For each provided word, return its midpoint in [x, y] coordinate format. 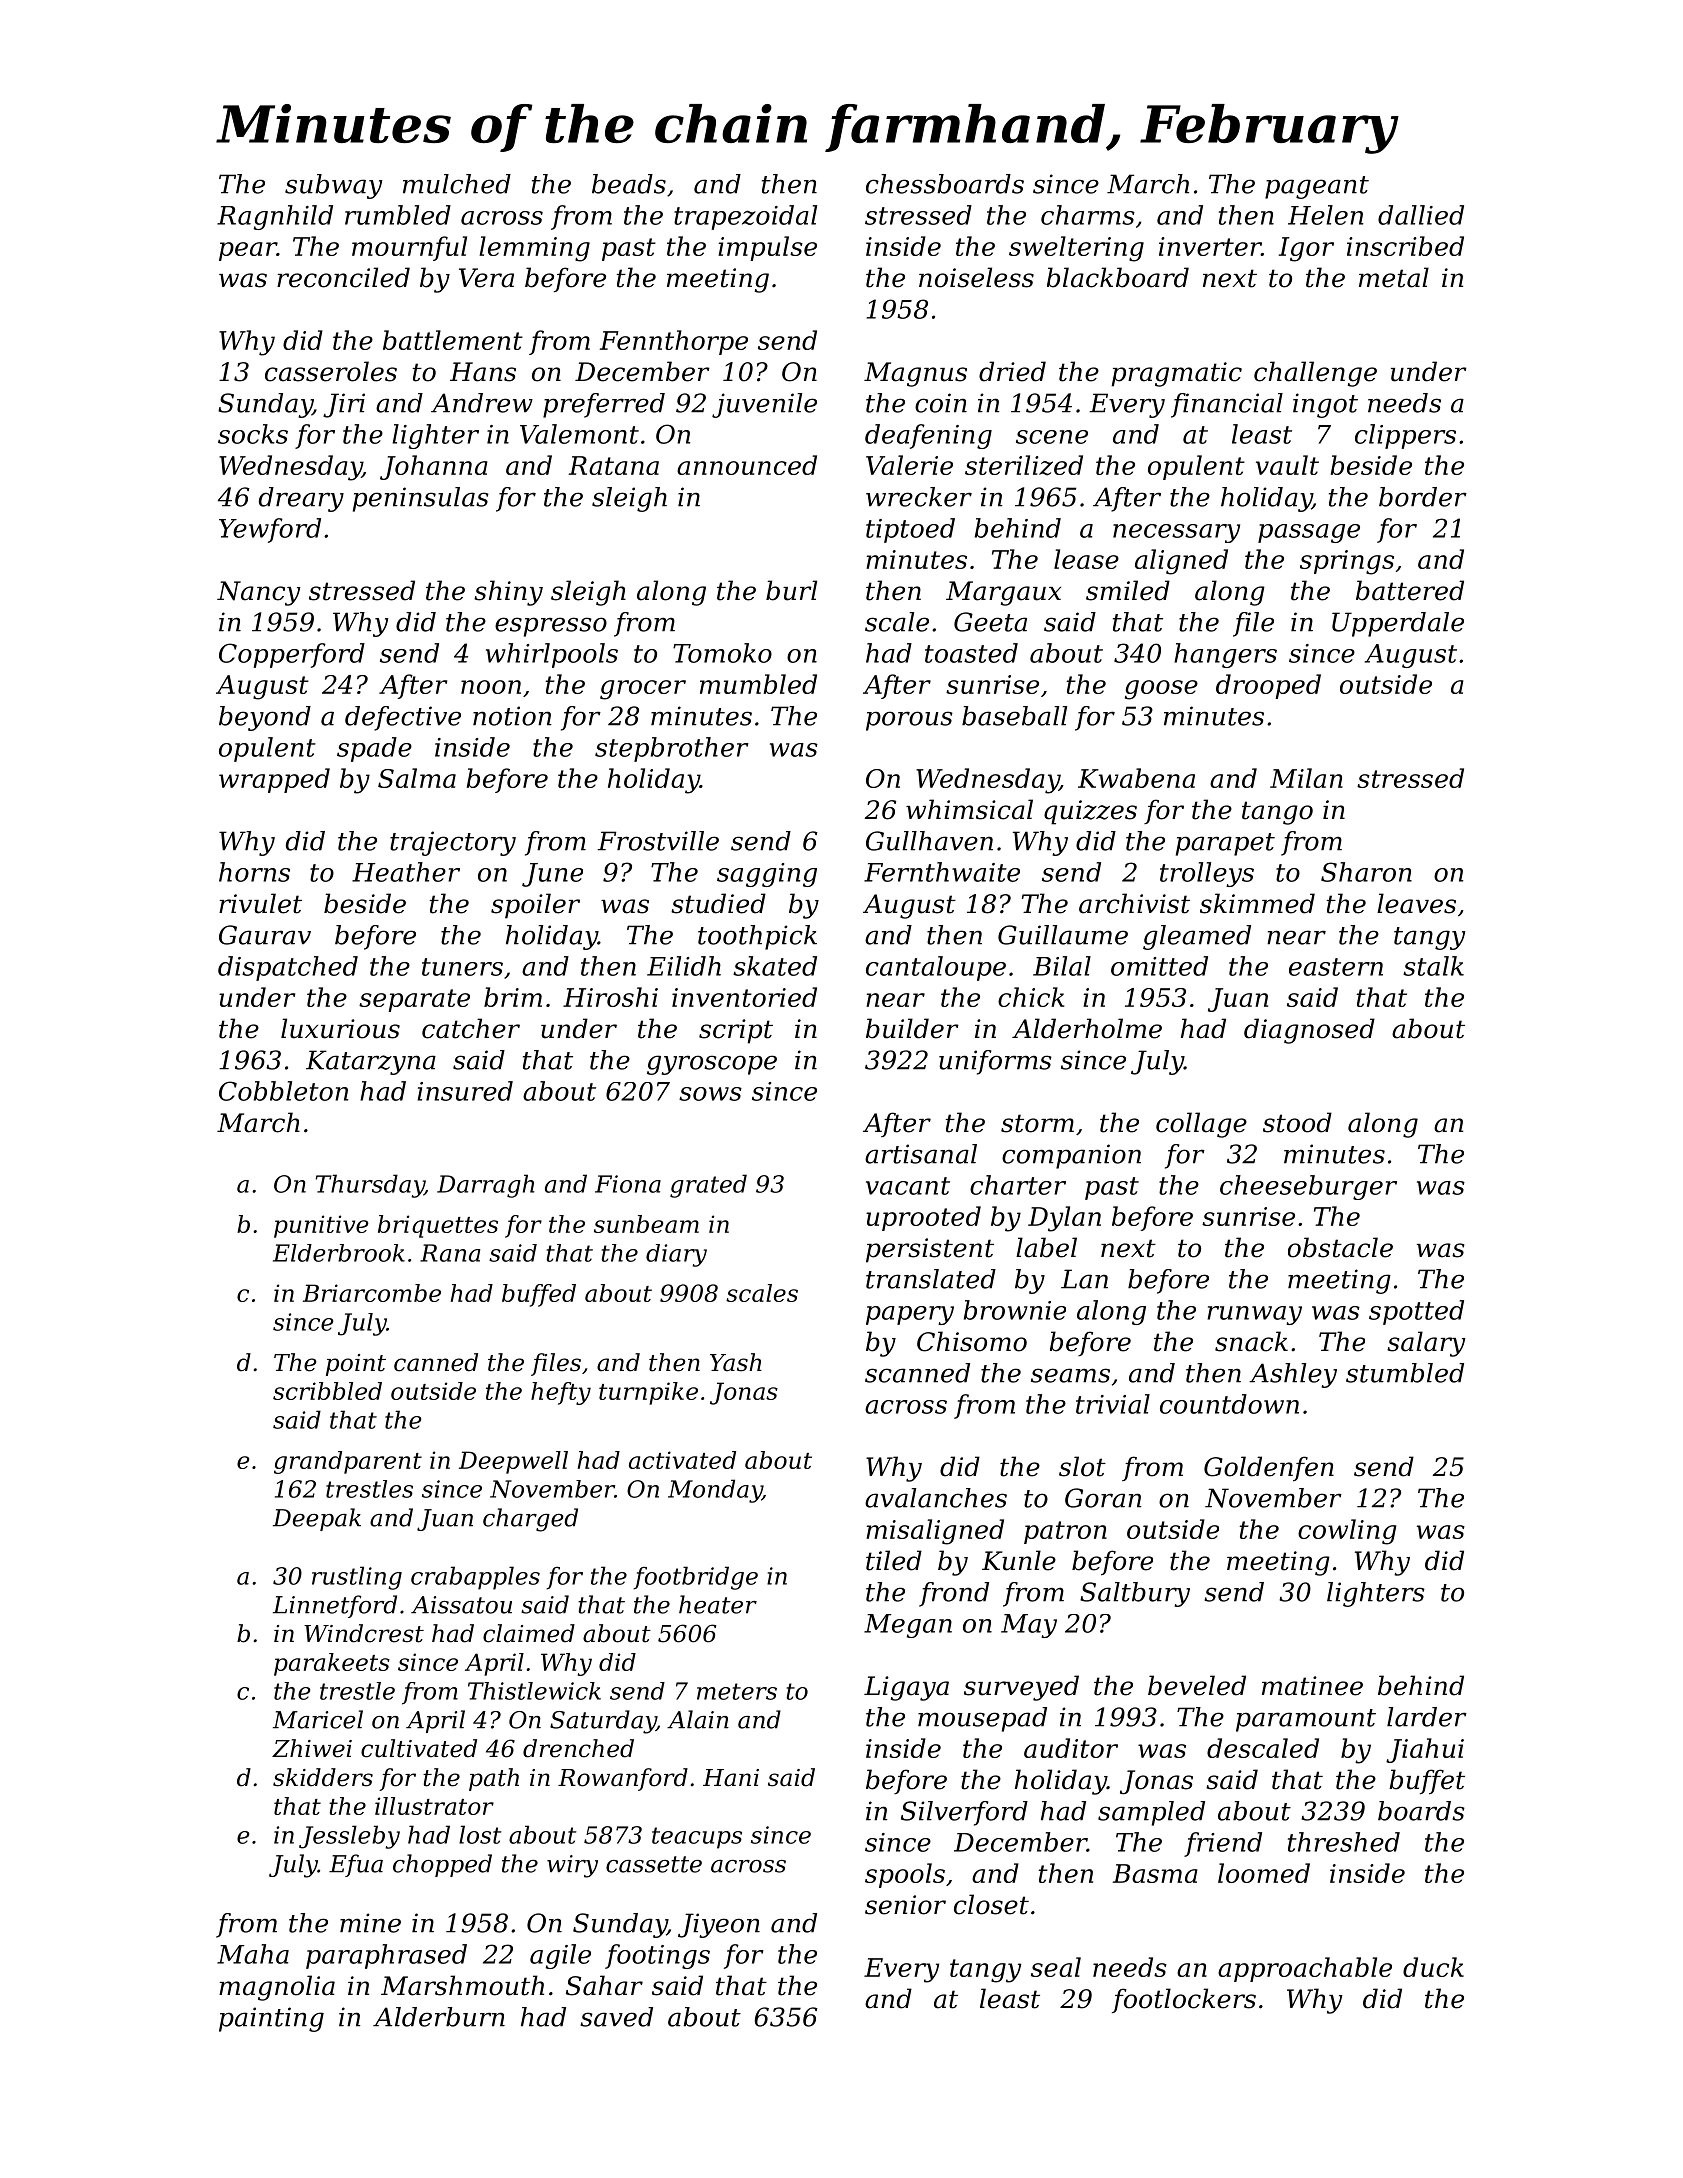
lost [480, 1834]
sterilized [1024, 465]
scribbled [327, 1391]
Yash [736, 1362]
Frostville [658, 841]
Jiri [344, 405]
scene [1052, 437]
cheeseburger [1308, 1187]
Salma [417, 778]
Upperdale [1398, 624]
